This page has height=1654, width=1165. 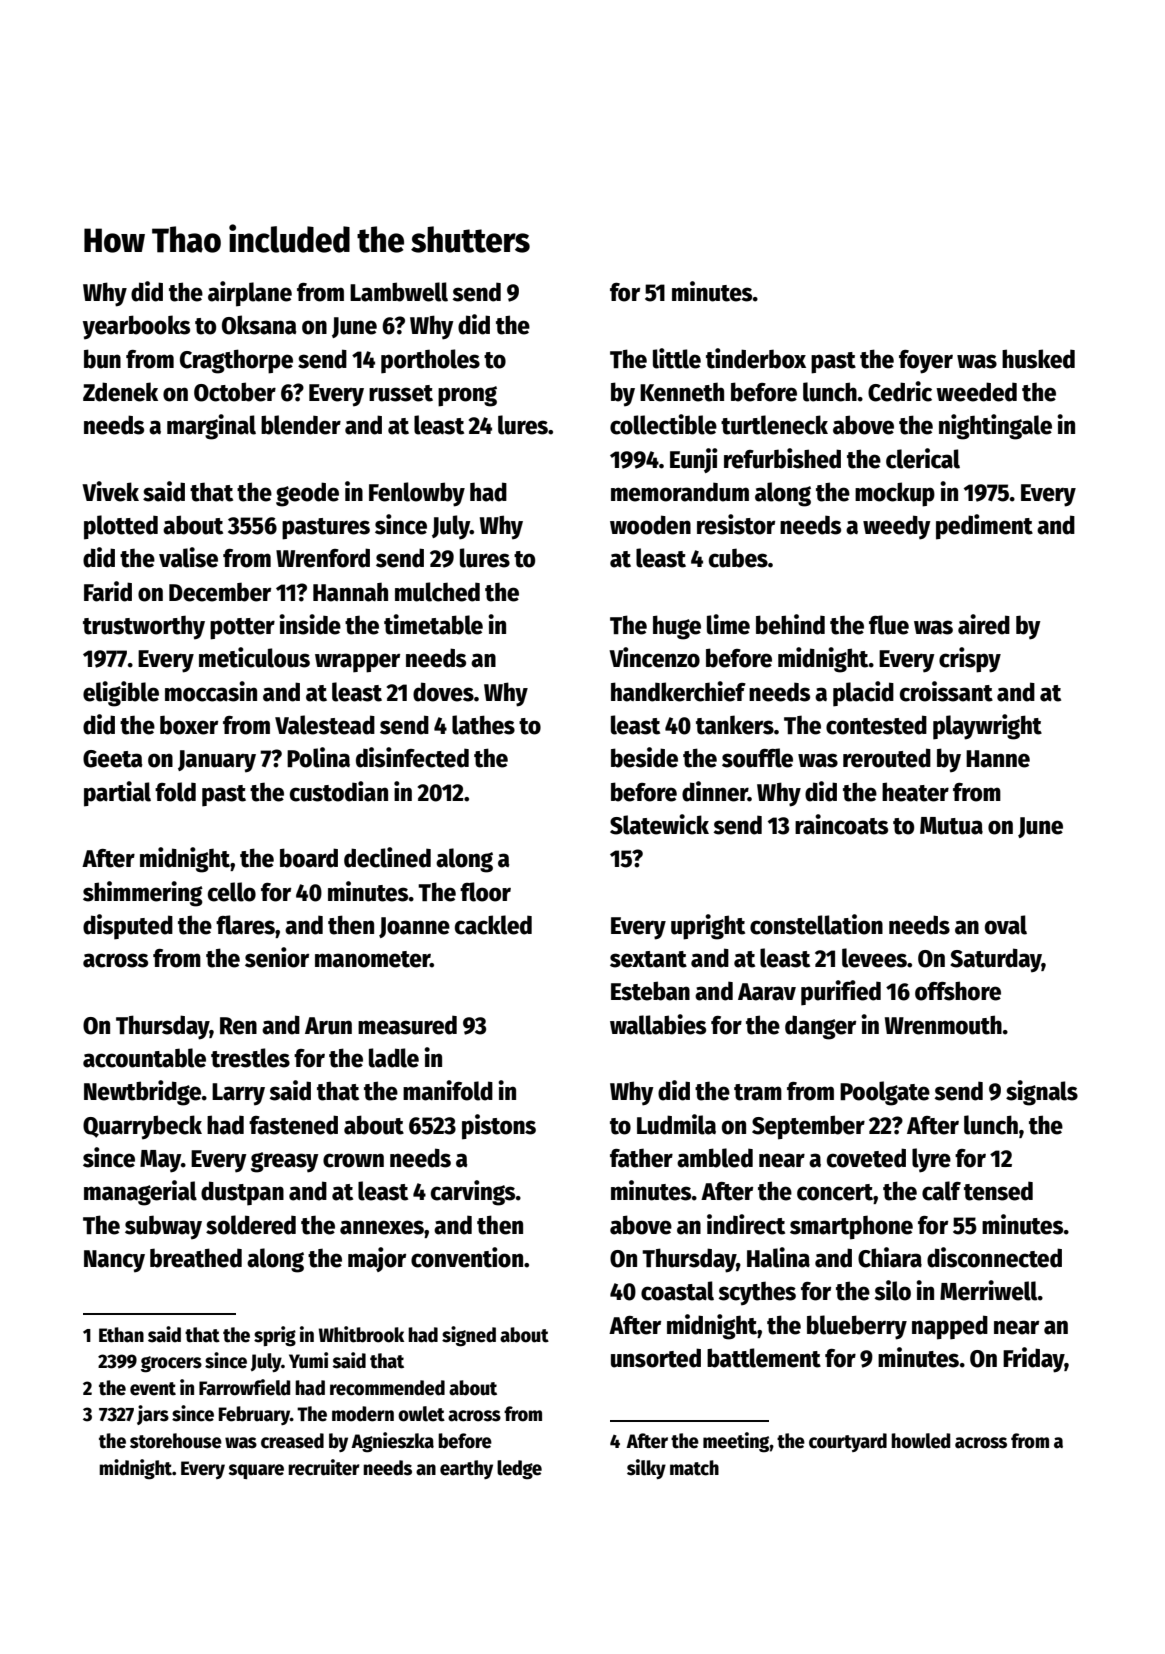 What do you see at coordinates (293, 1125) in the page?
I see `fastened` at bounding box center [293, 1125].
